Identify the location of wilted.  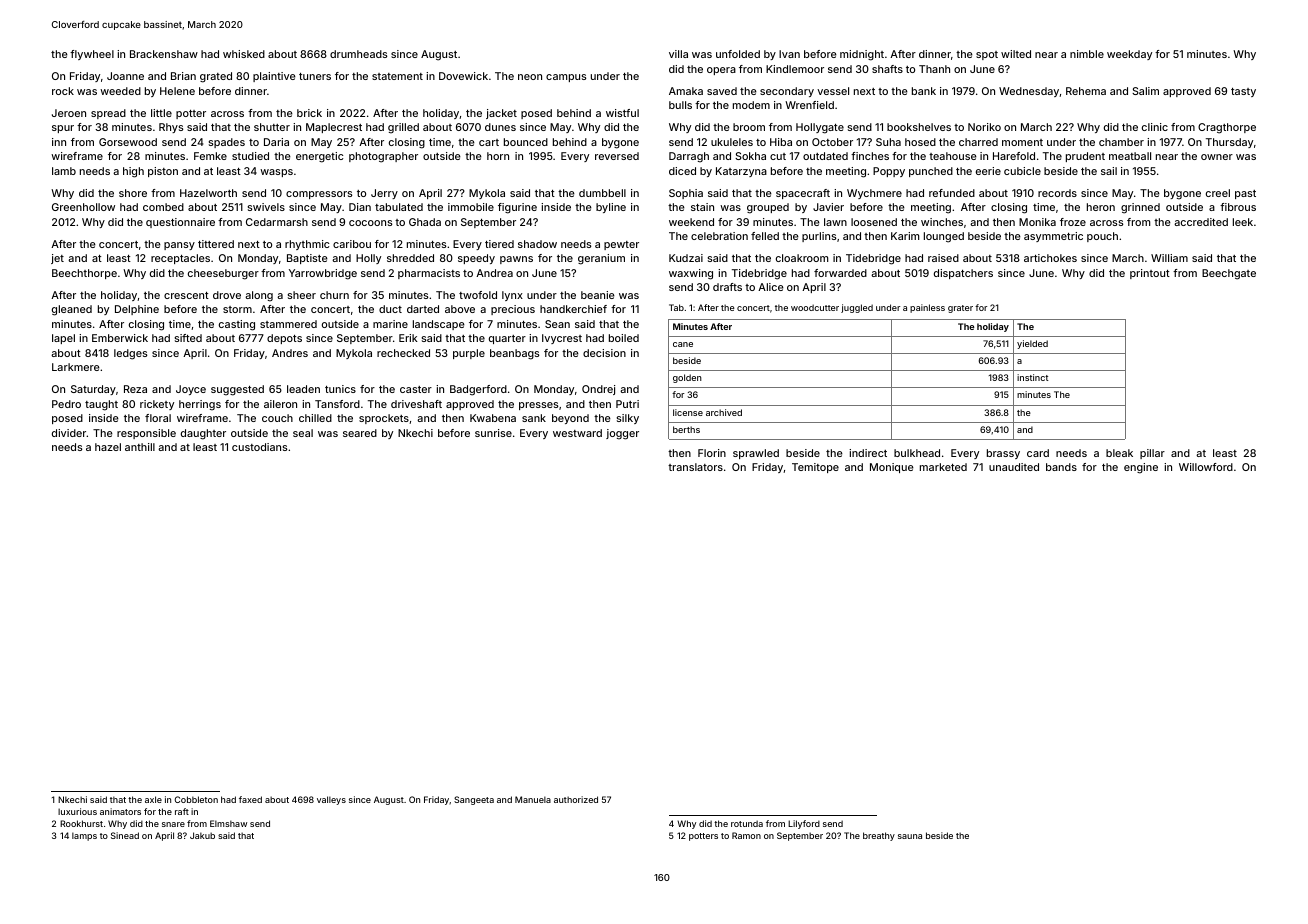
(1016, 54).
